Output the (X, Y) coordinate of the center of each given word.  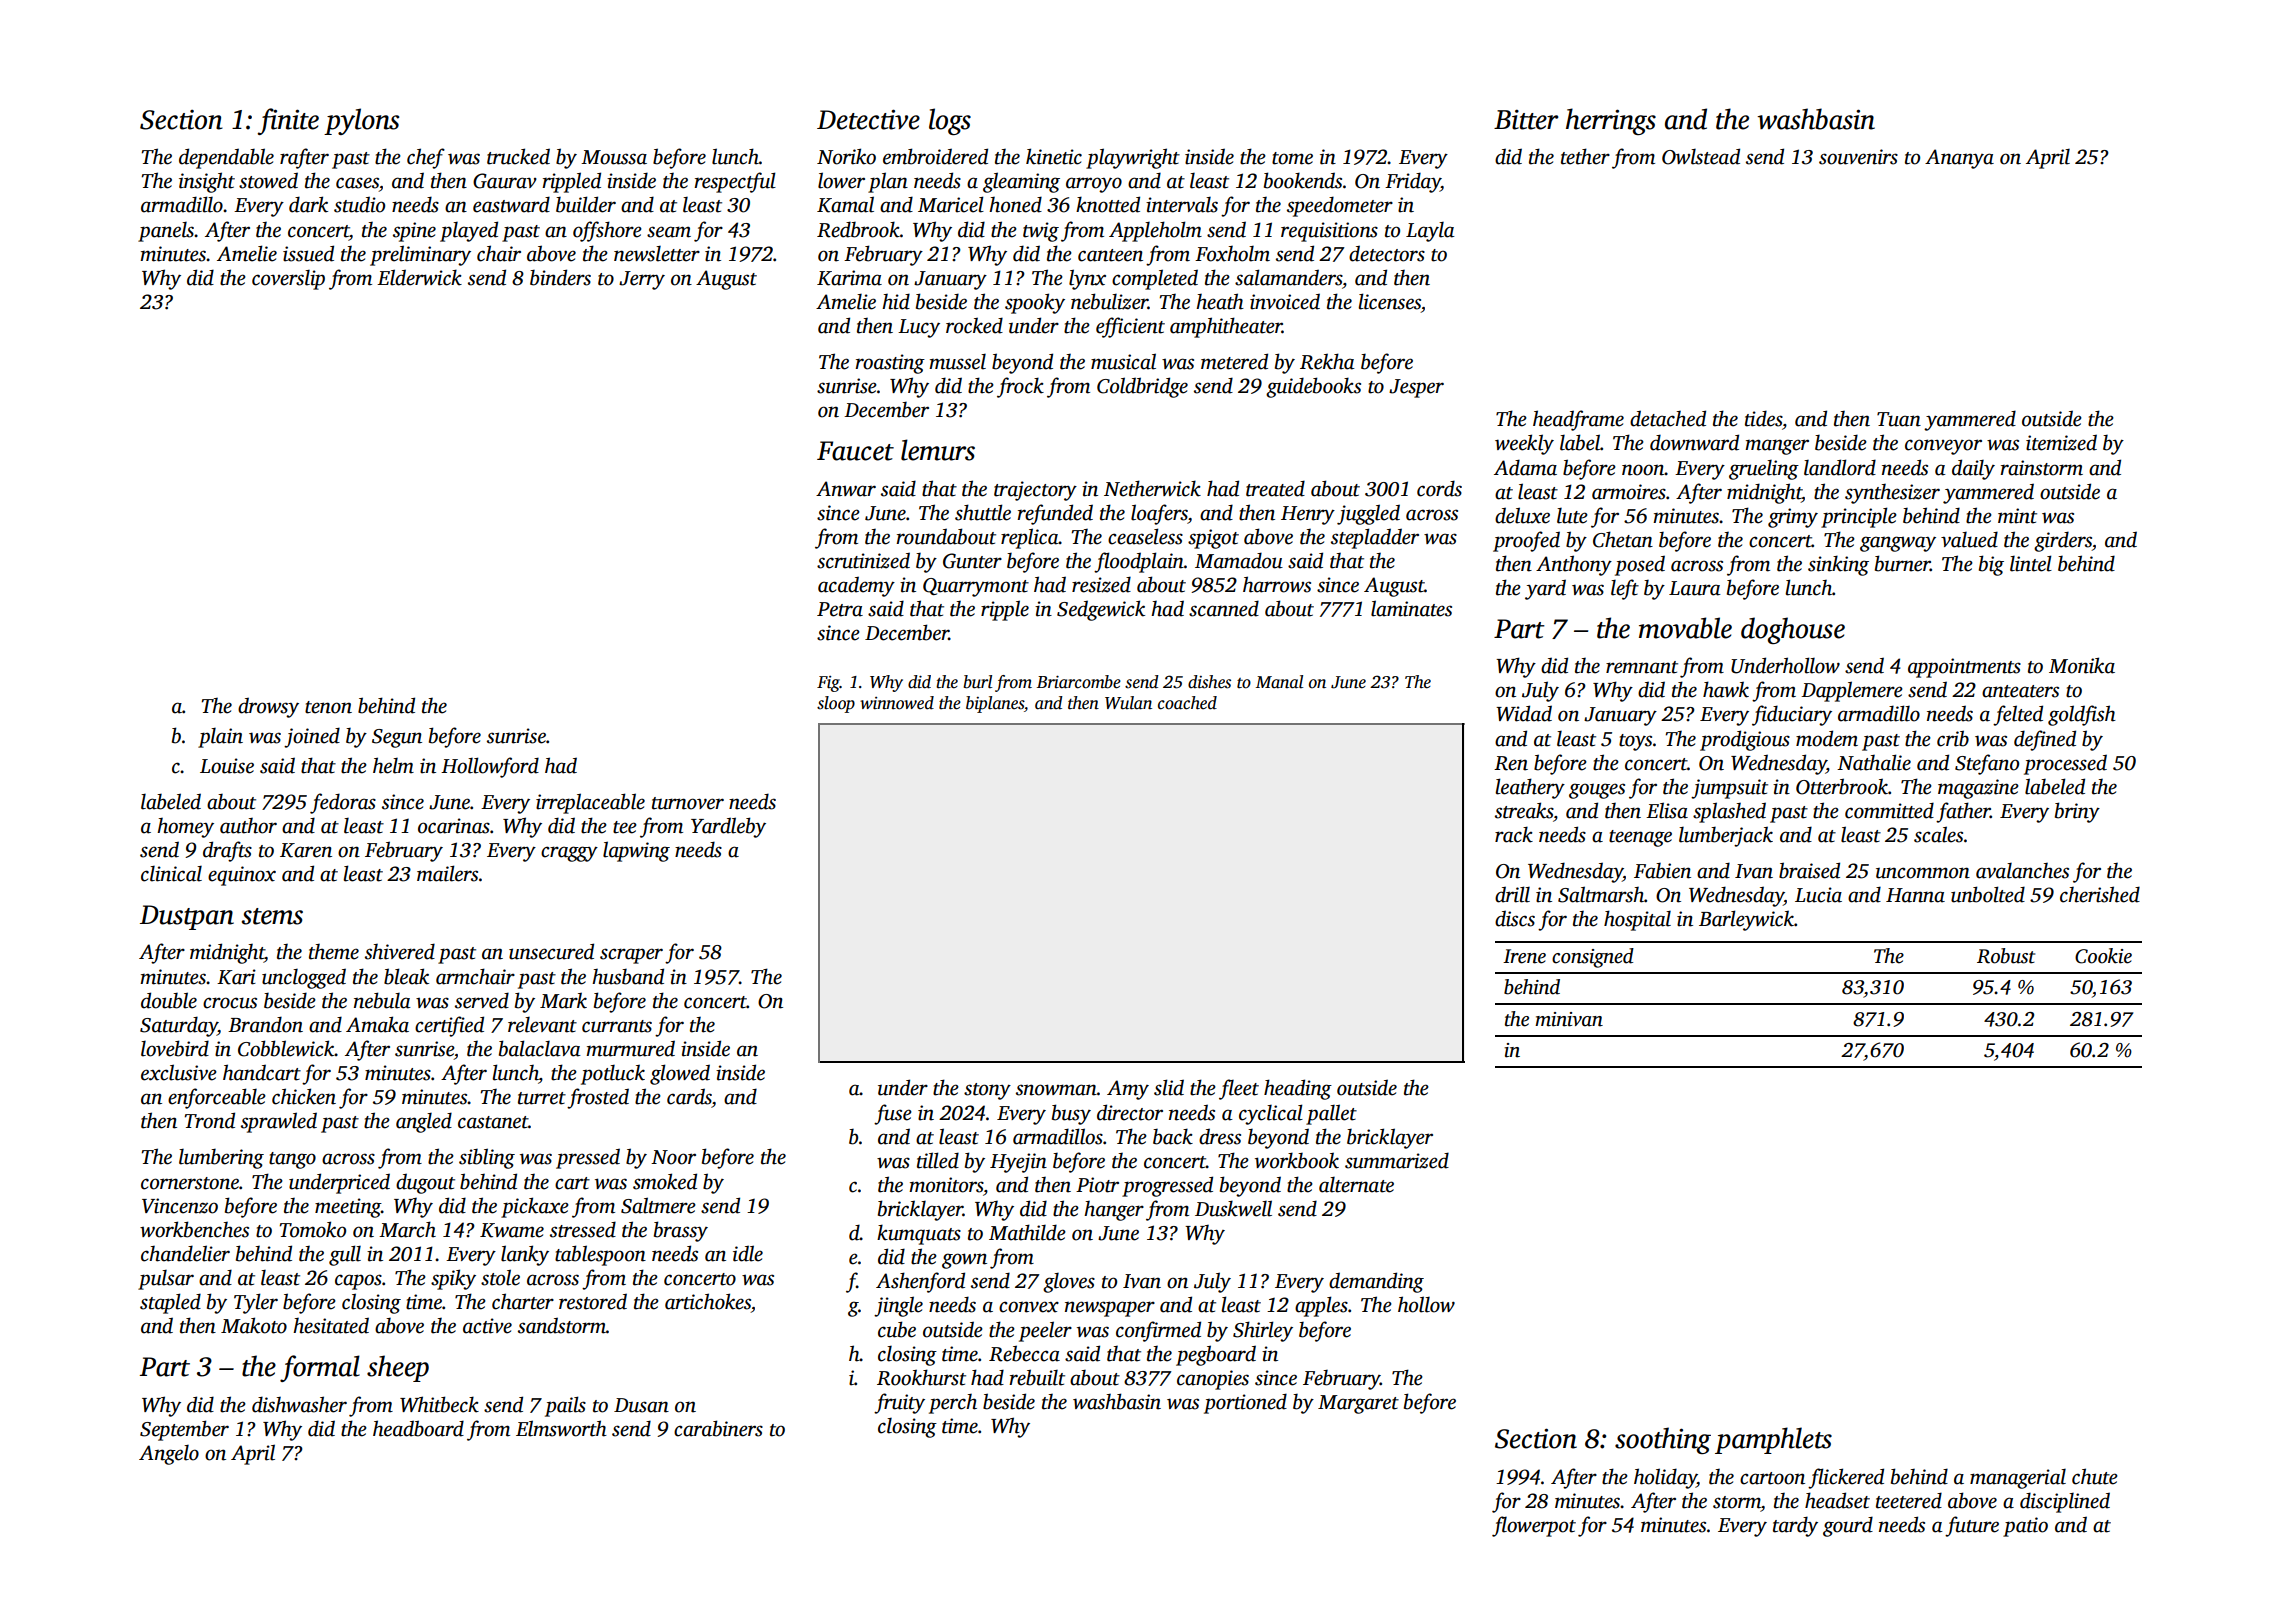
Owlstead (1701, 156)
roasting (890, 364)
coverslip (288, 280)
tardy (1795, 1526)
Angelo (169, 1455)
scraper (631, 956)
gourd (1848, 1526)
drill (1512, 894)
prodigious (1745, 740)
